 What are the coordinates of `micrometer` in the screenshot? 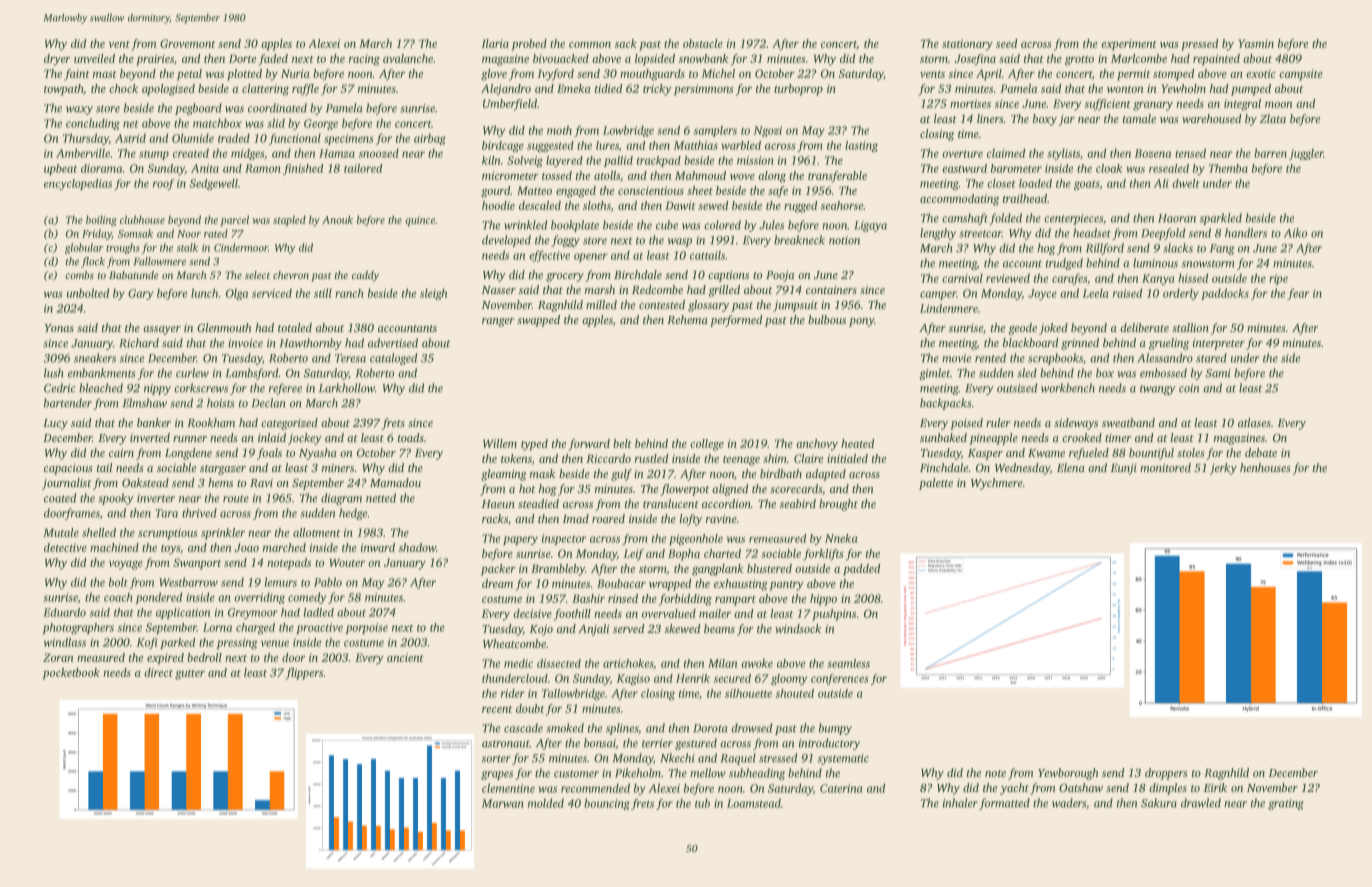 It's located at (510, 175).
